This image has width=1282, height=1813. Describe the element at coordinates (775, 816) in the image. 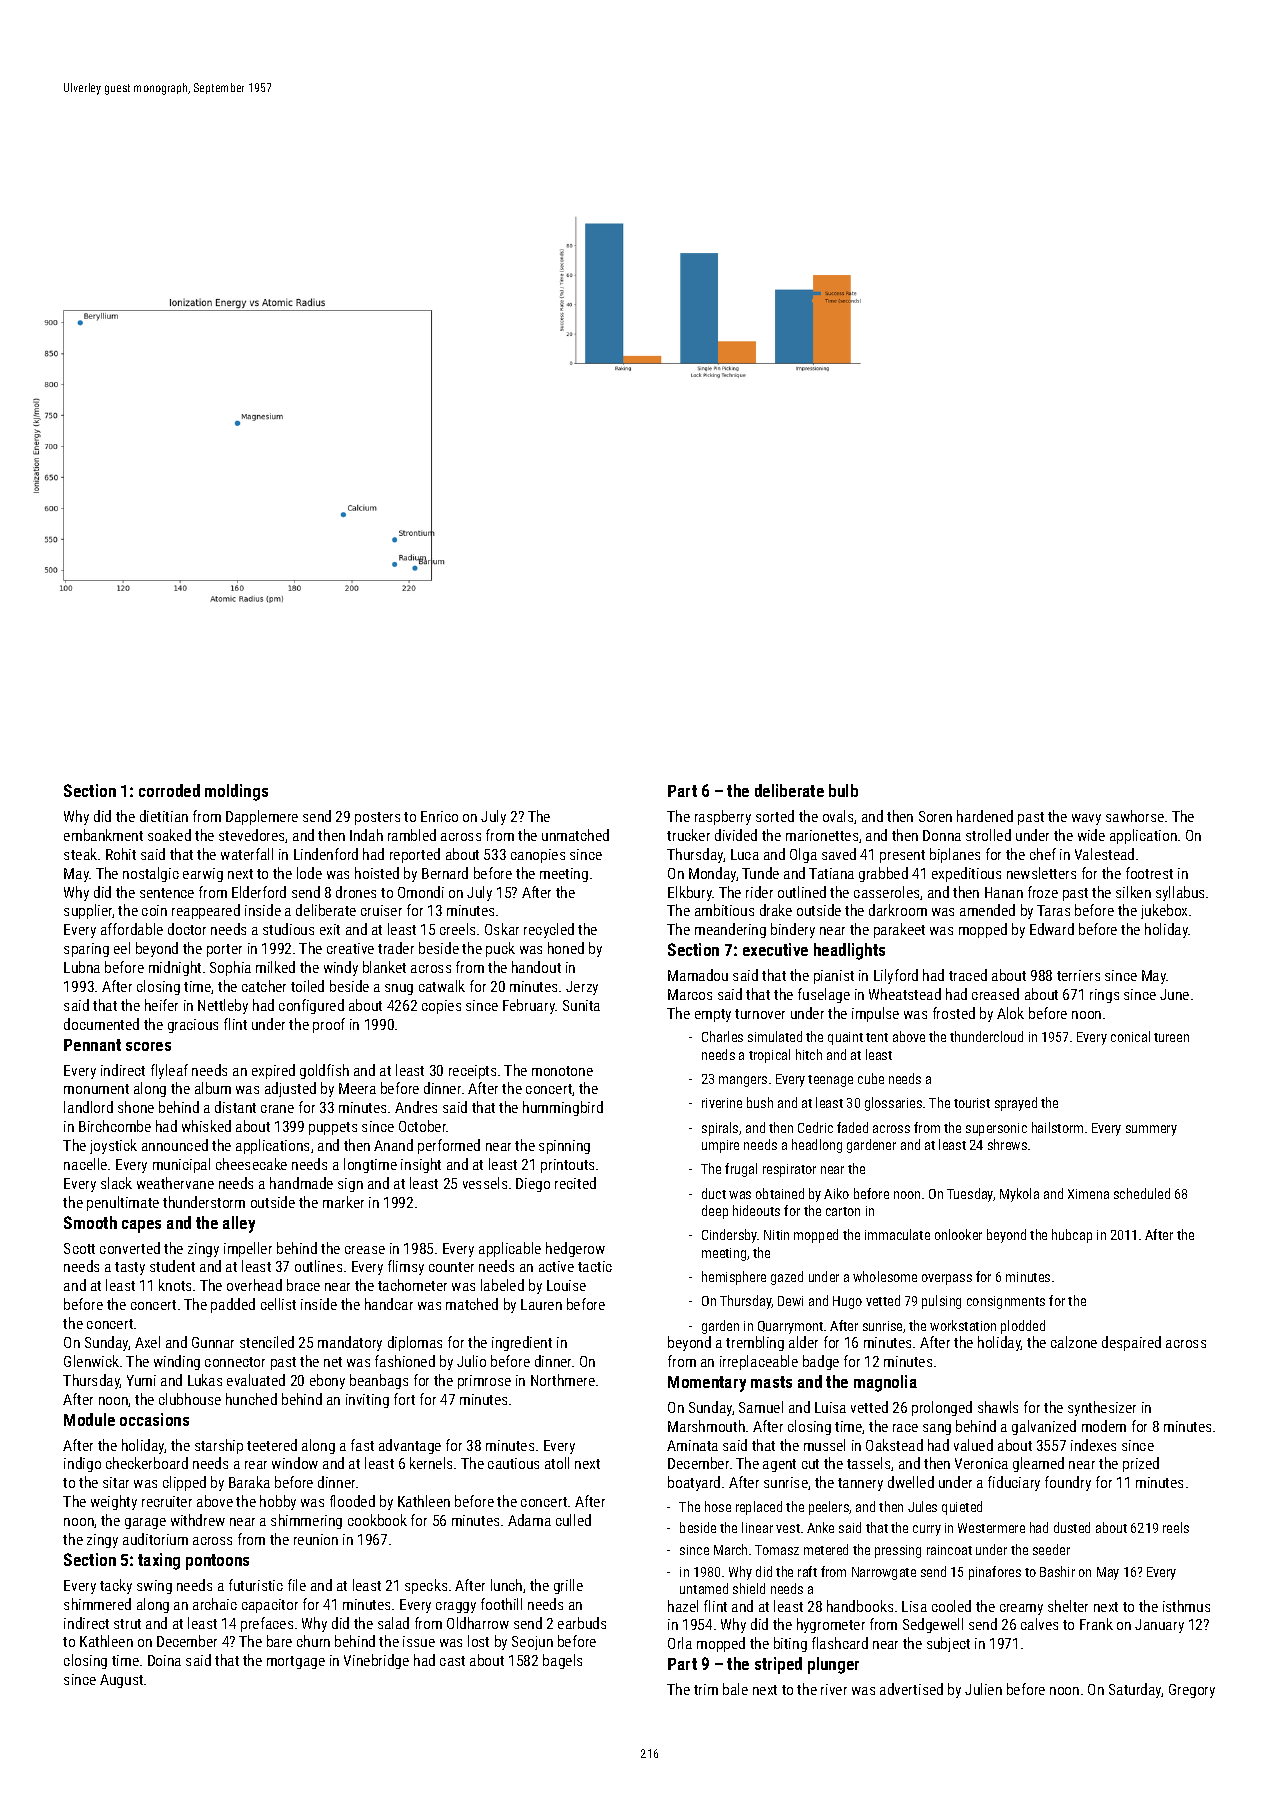

I see `sorted` at that location.
